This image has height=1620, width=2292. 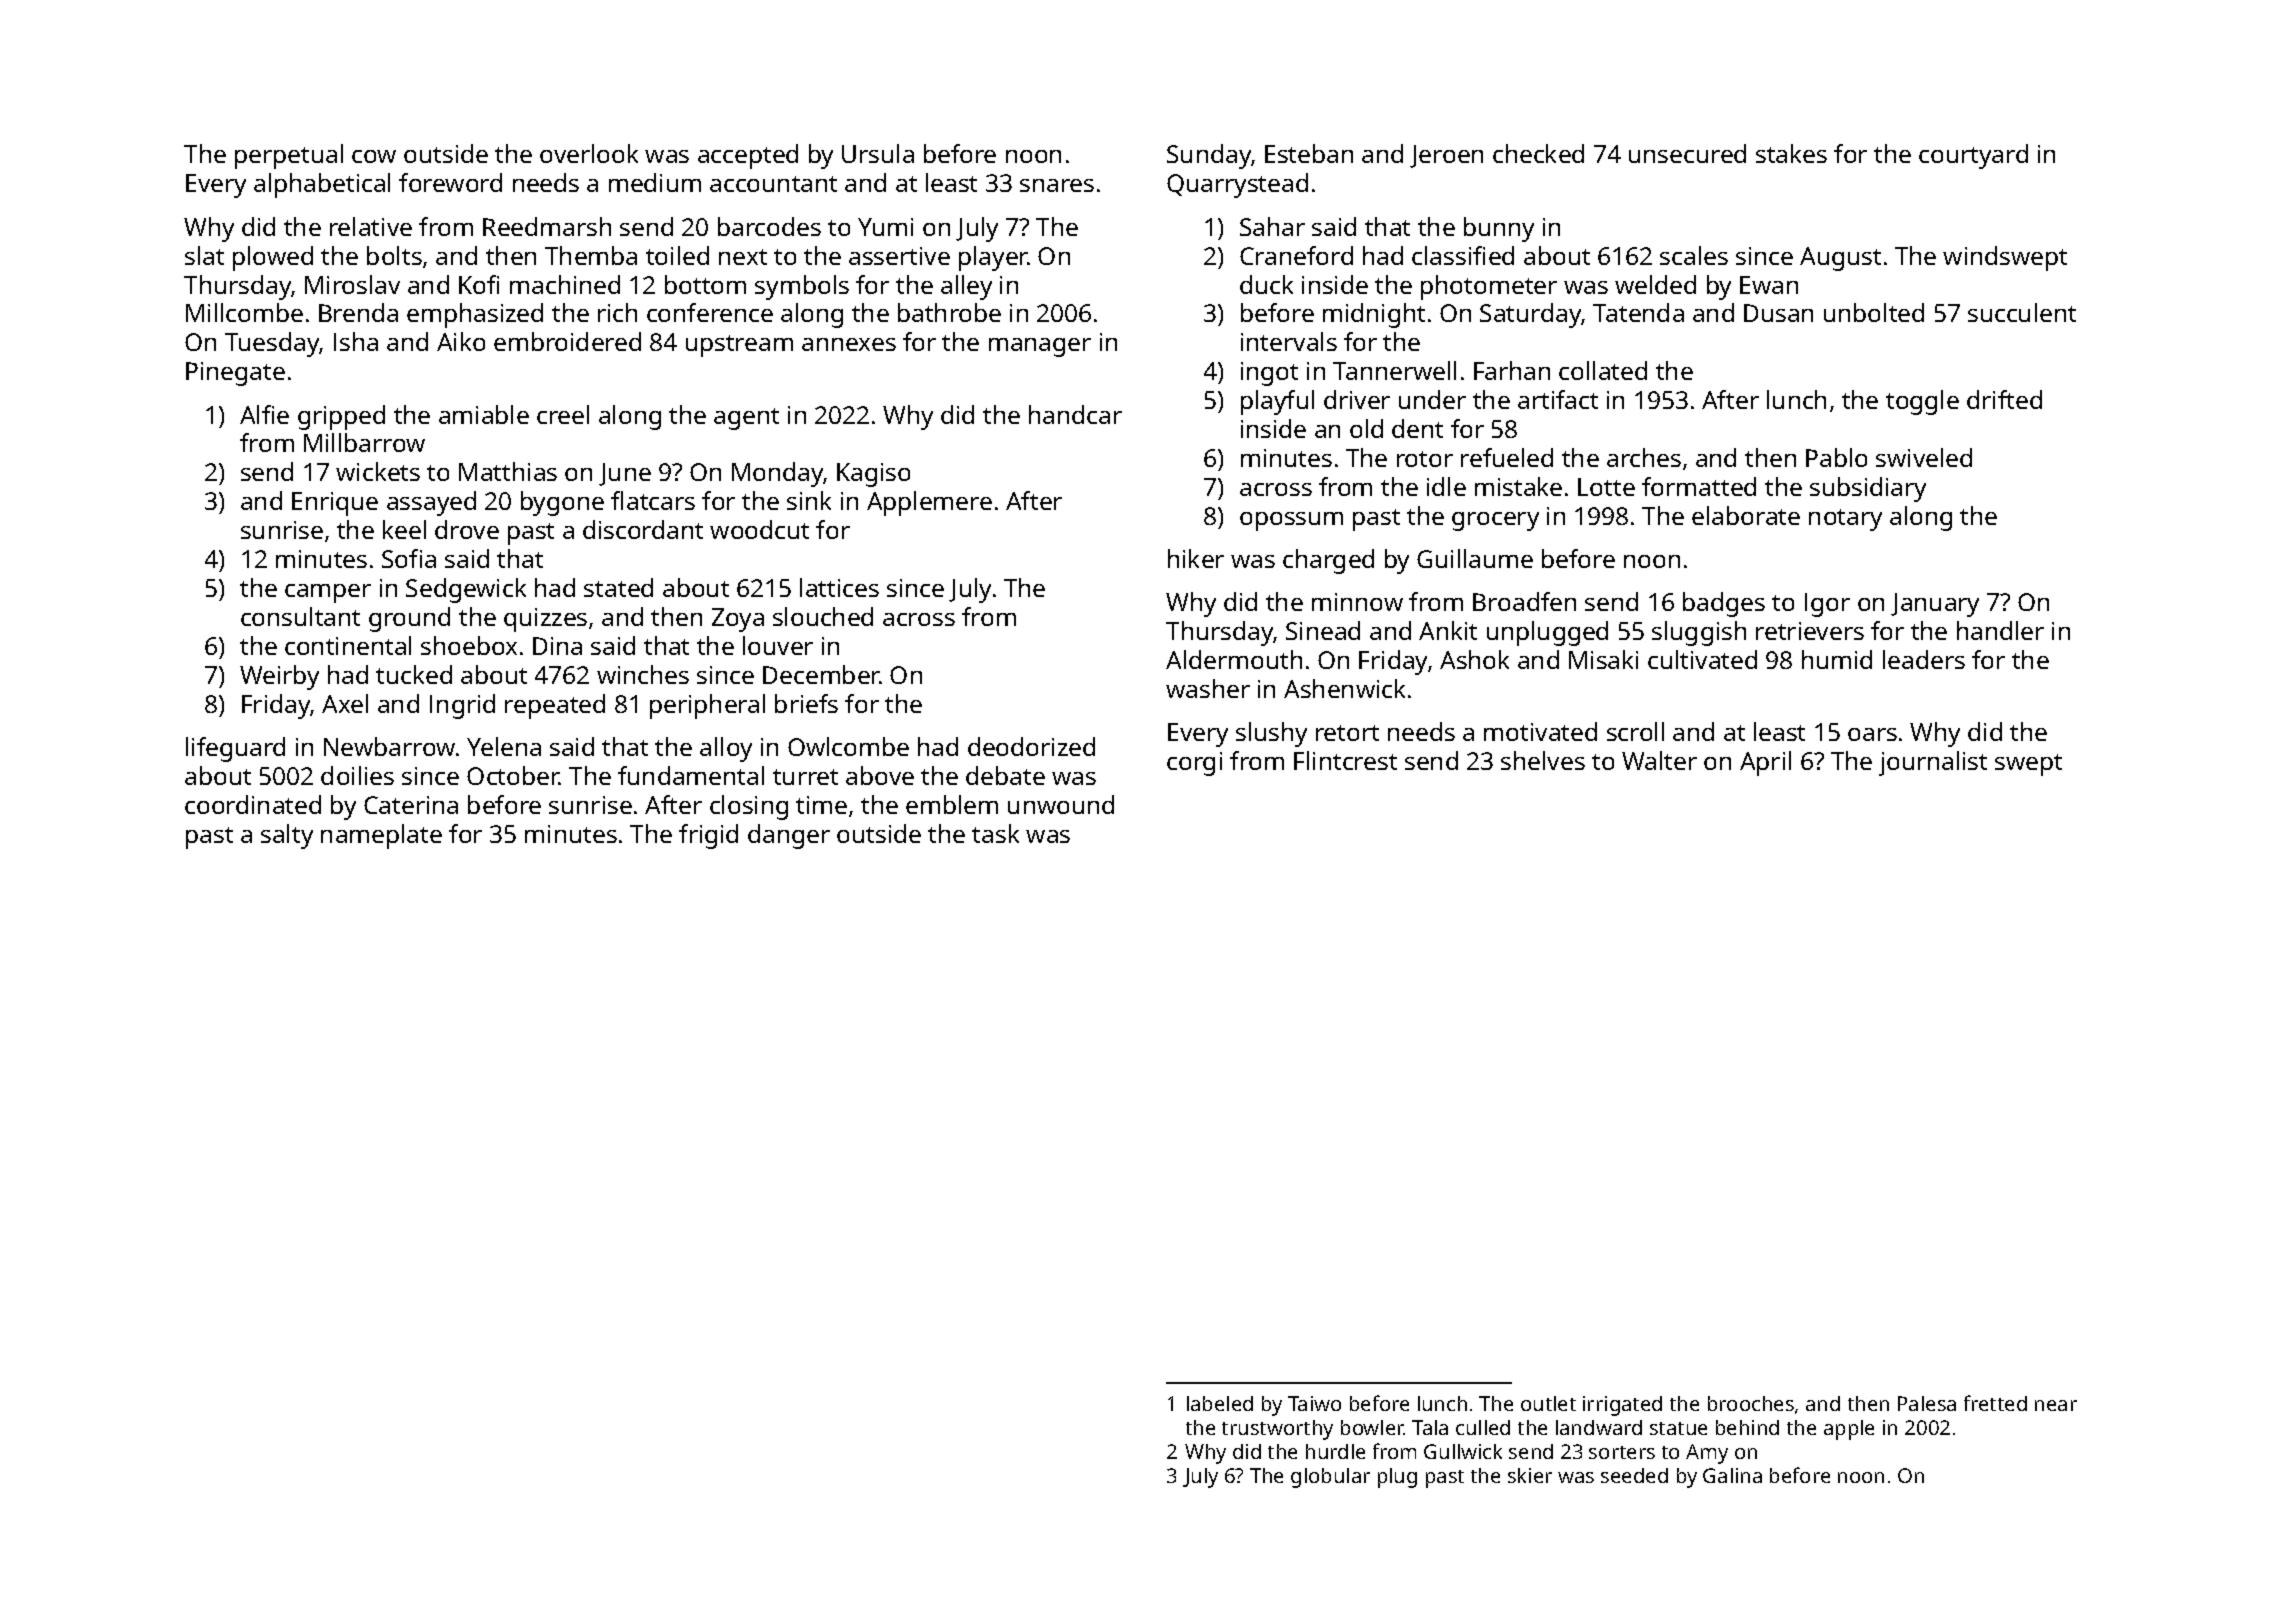 What do you see at coordinates (2004, 399) in the image?
I see `drifted` at bounding box center [2004, 399].
